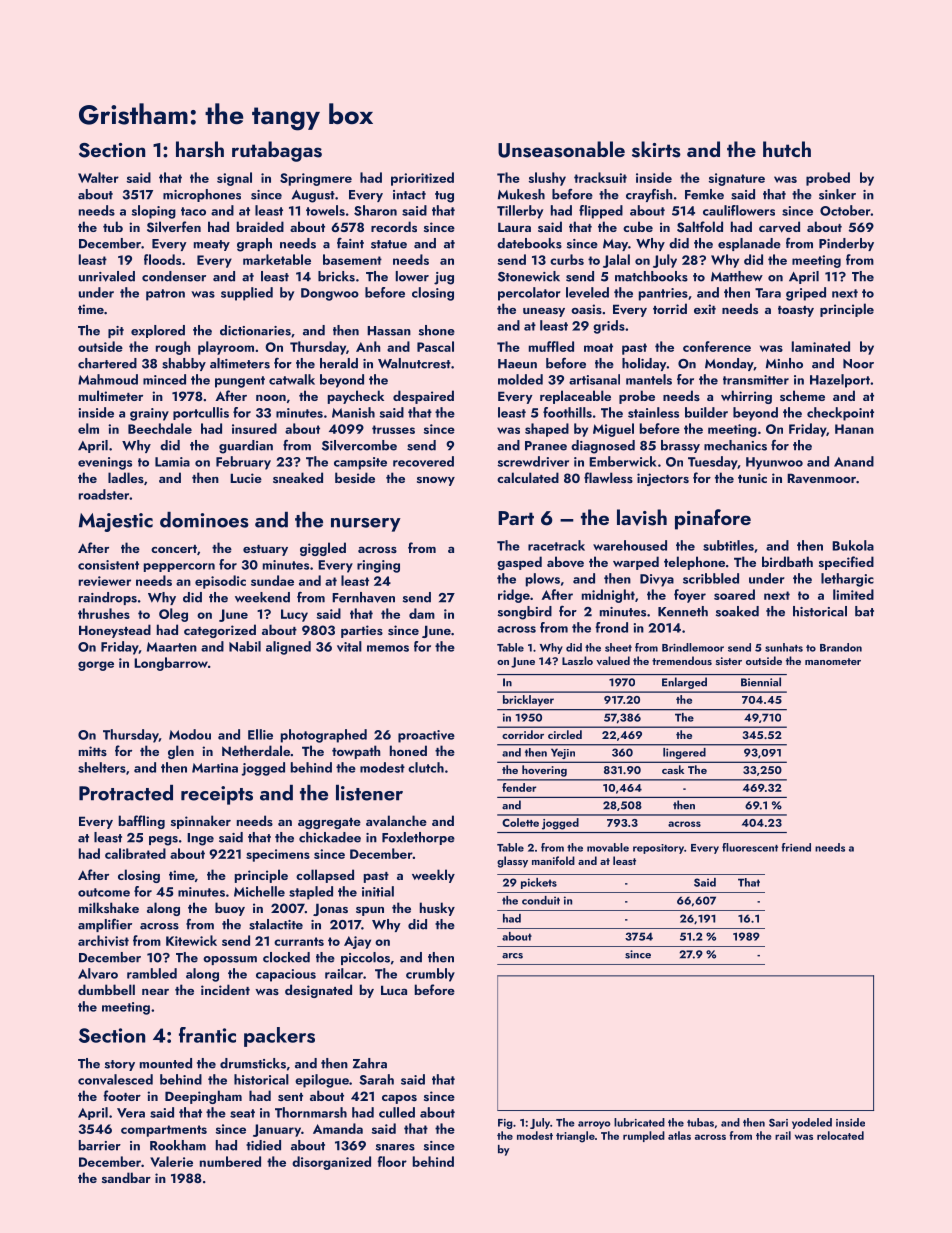  I want to click on fluorescent, so click(750, 847).
